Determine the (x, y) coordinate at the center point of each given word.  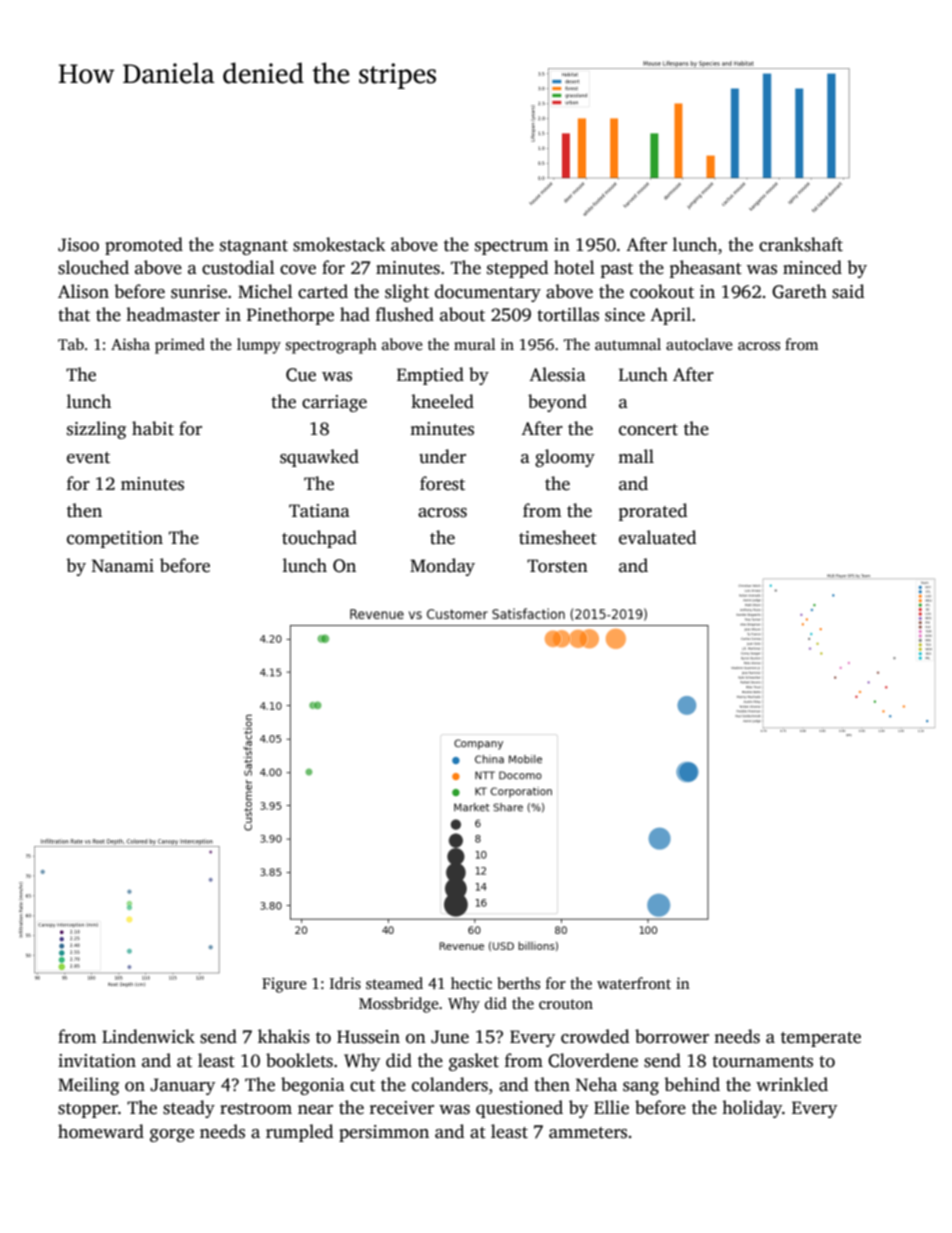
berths (518, 983)
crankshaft (801, 244)
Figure (284, 985)
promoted (144, 246)
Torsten (557, 566)
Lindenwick (148, 1036)
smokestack (339, 244)
